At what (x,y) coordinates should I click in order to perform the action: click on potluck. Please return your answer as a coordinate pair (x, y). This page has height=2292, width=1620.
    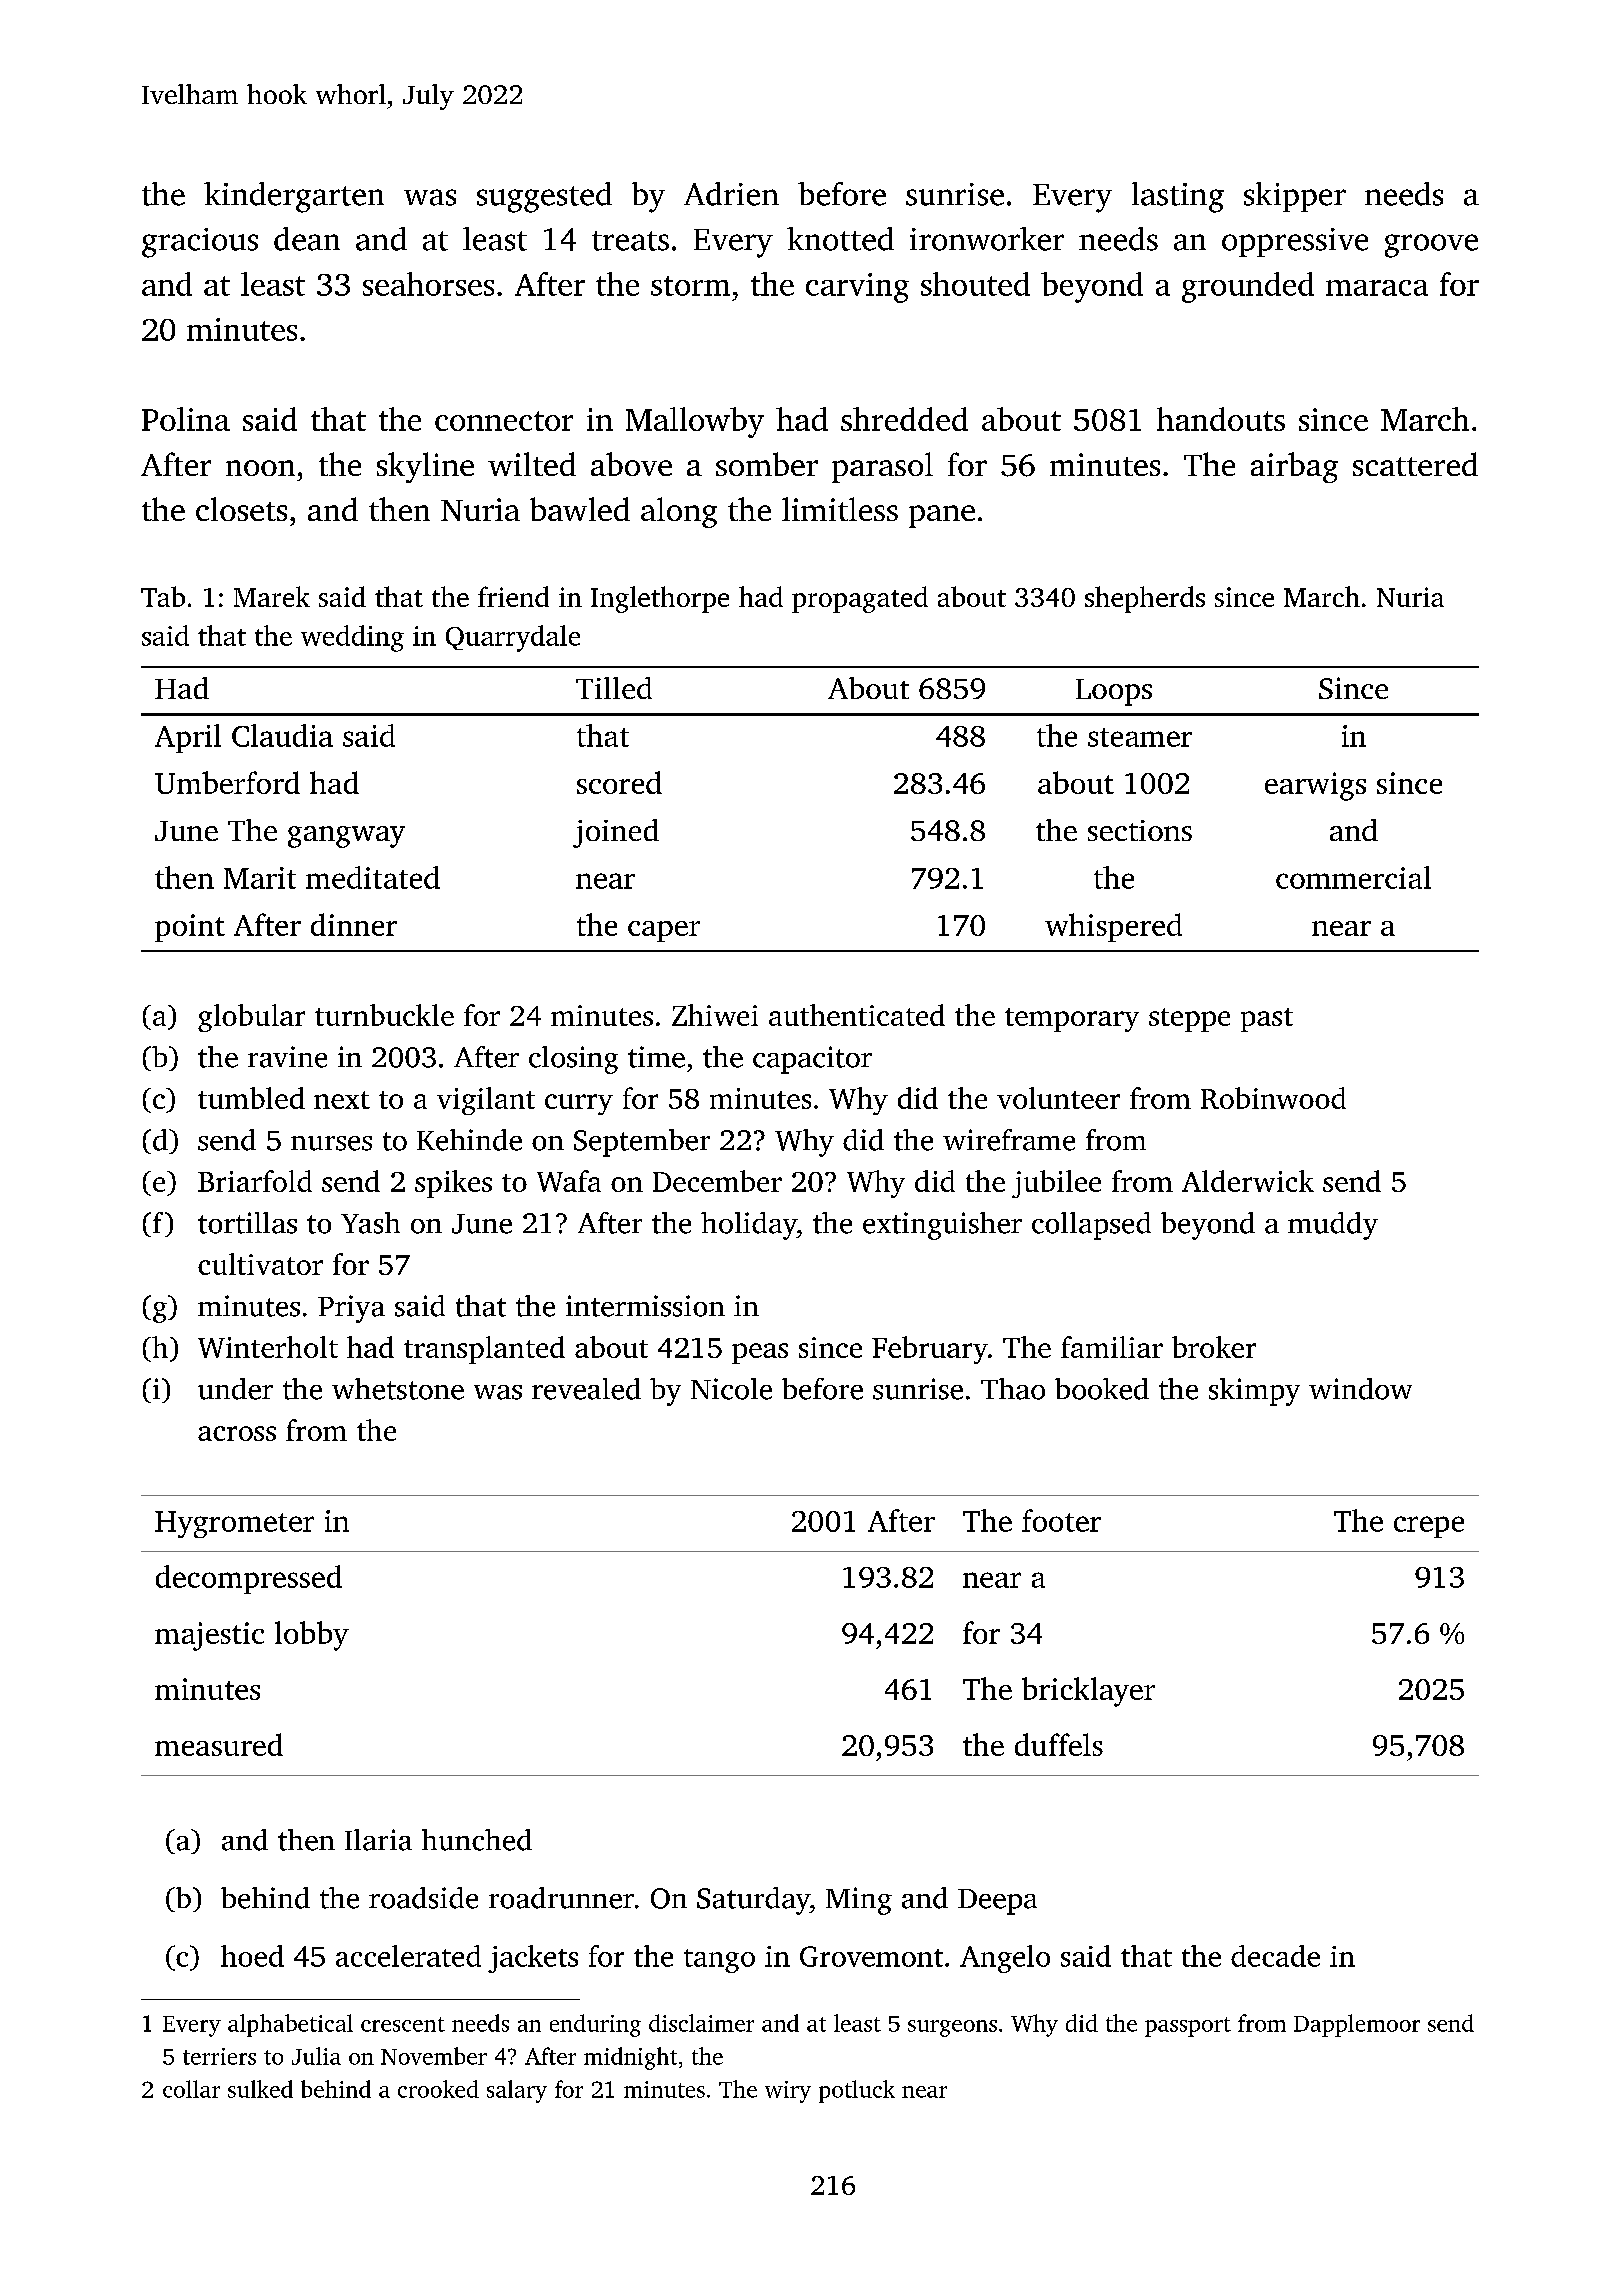
    Looking at the image, I should click on (857, 2091).
